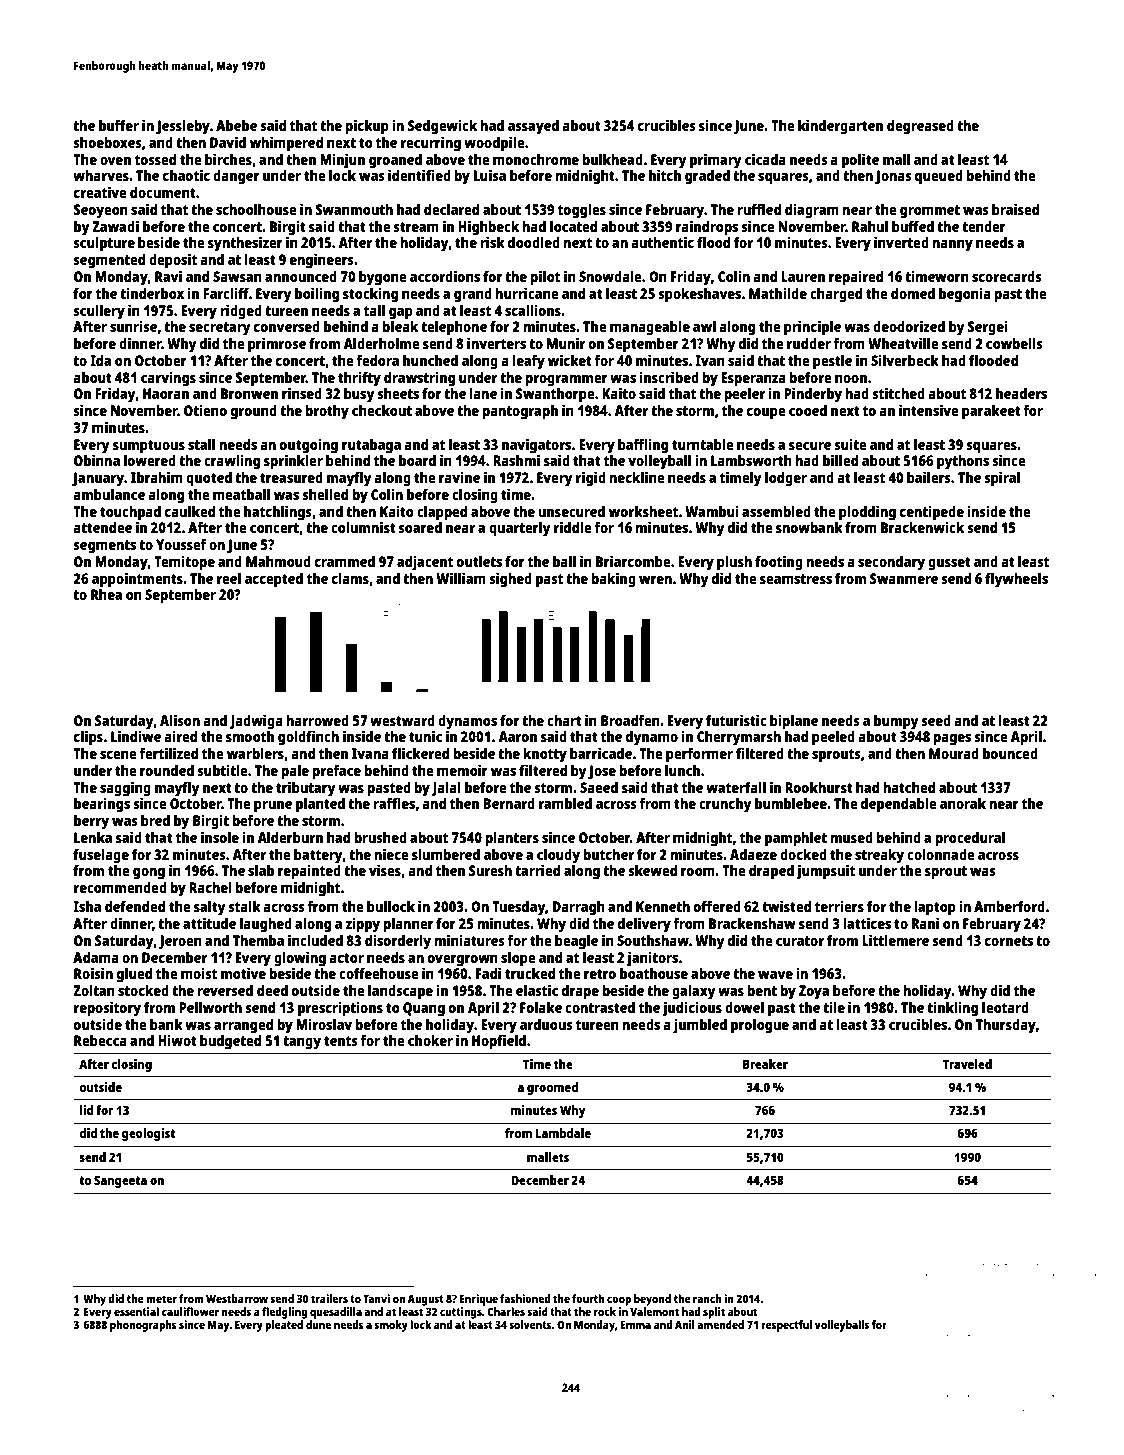 The image size is (1124, 1455). What do you see at coordinates (904, 578) in the page?
I see `Swanmere` at bounding box center [904, 578].
